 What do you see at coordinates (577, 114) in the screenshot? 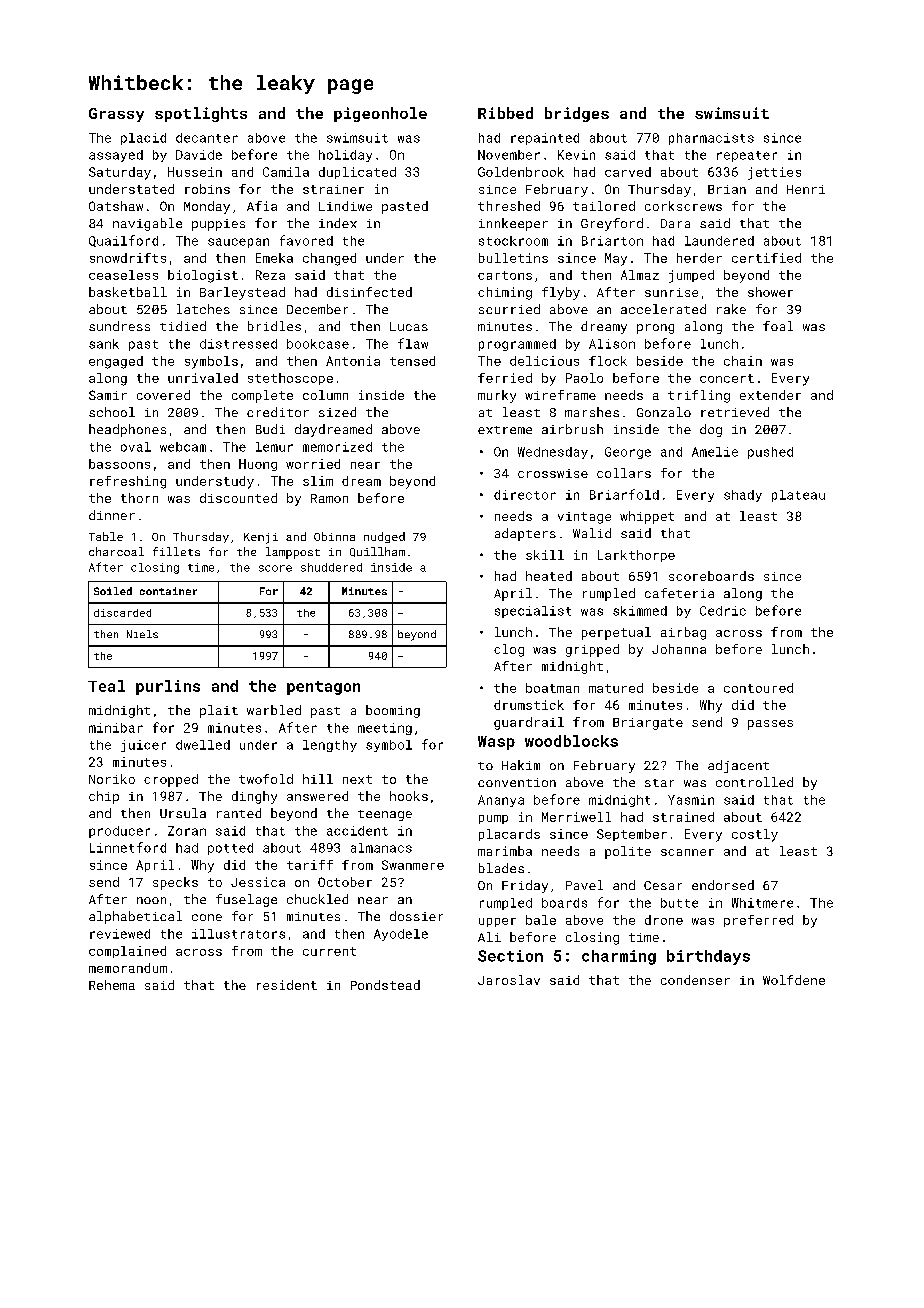
I see `bridges` at bounding box center [577, 114].
